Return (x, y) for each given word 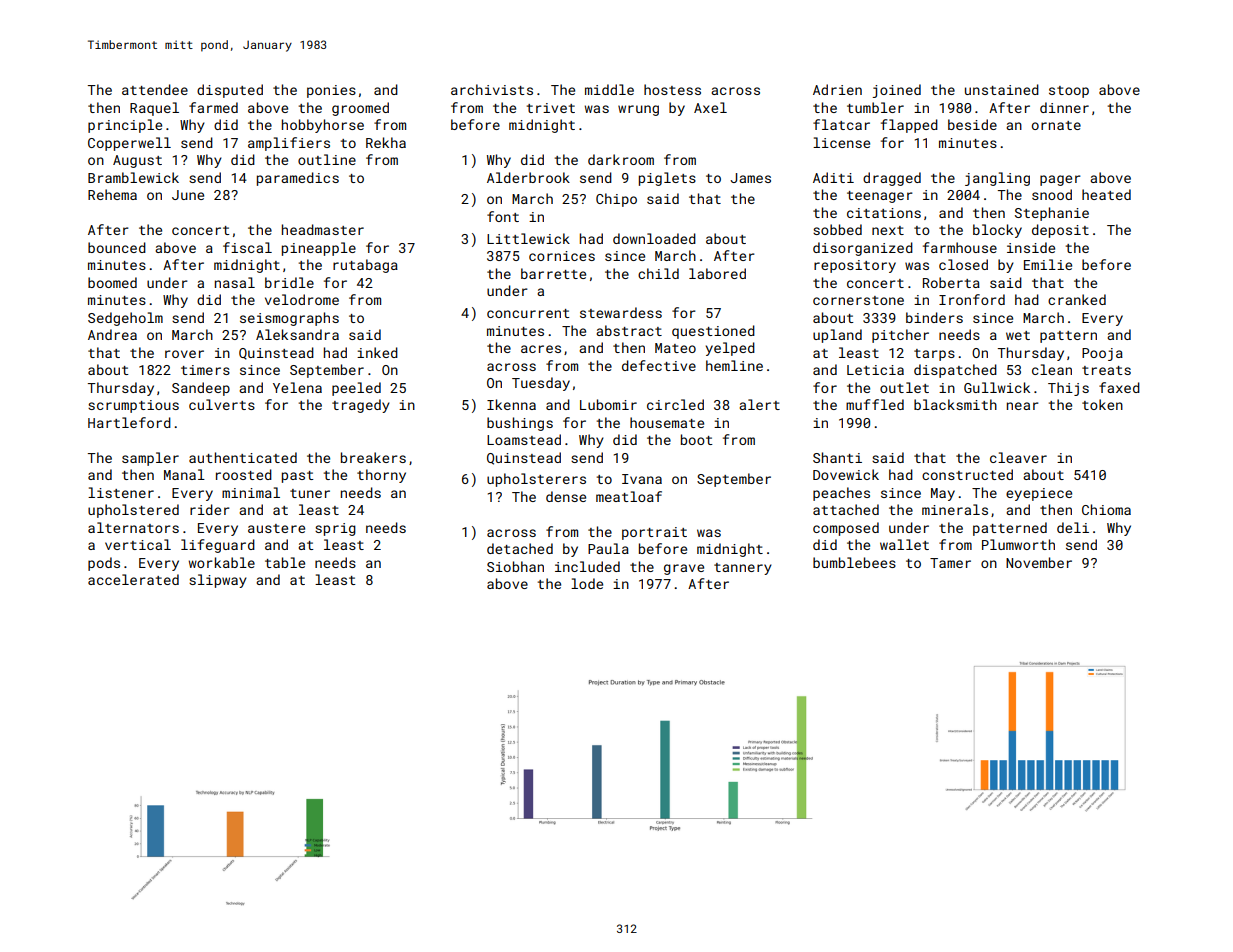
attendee (155, 89)
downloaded (654, 238)
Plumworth (1018, 544)
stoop (1069, 92)
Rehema (112, 194)
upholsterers (536, 480)
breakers (373, 457)
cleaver (1018, 457)
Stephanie (1052, 214)
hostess (672, 89)
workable (222, 562)
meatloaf (629, 496)
